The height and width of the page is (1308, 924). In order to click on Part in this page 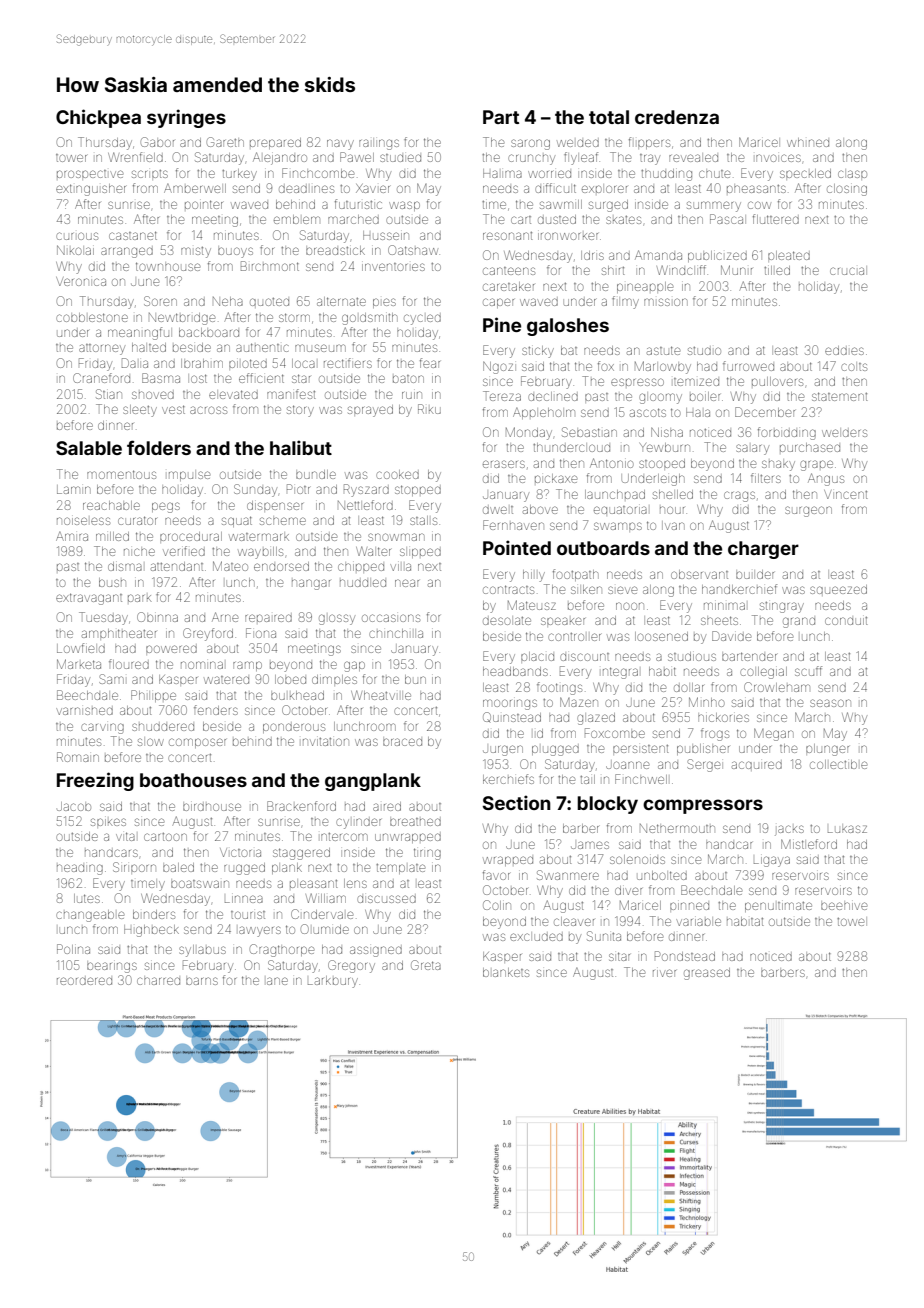, I will do `click(501, 117)`.
